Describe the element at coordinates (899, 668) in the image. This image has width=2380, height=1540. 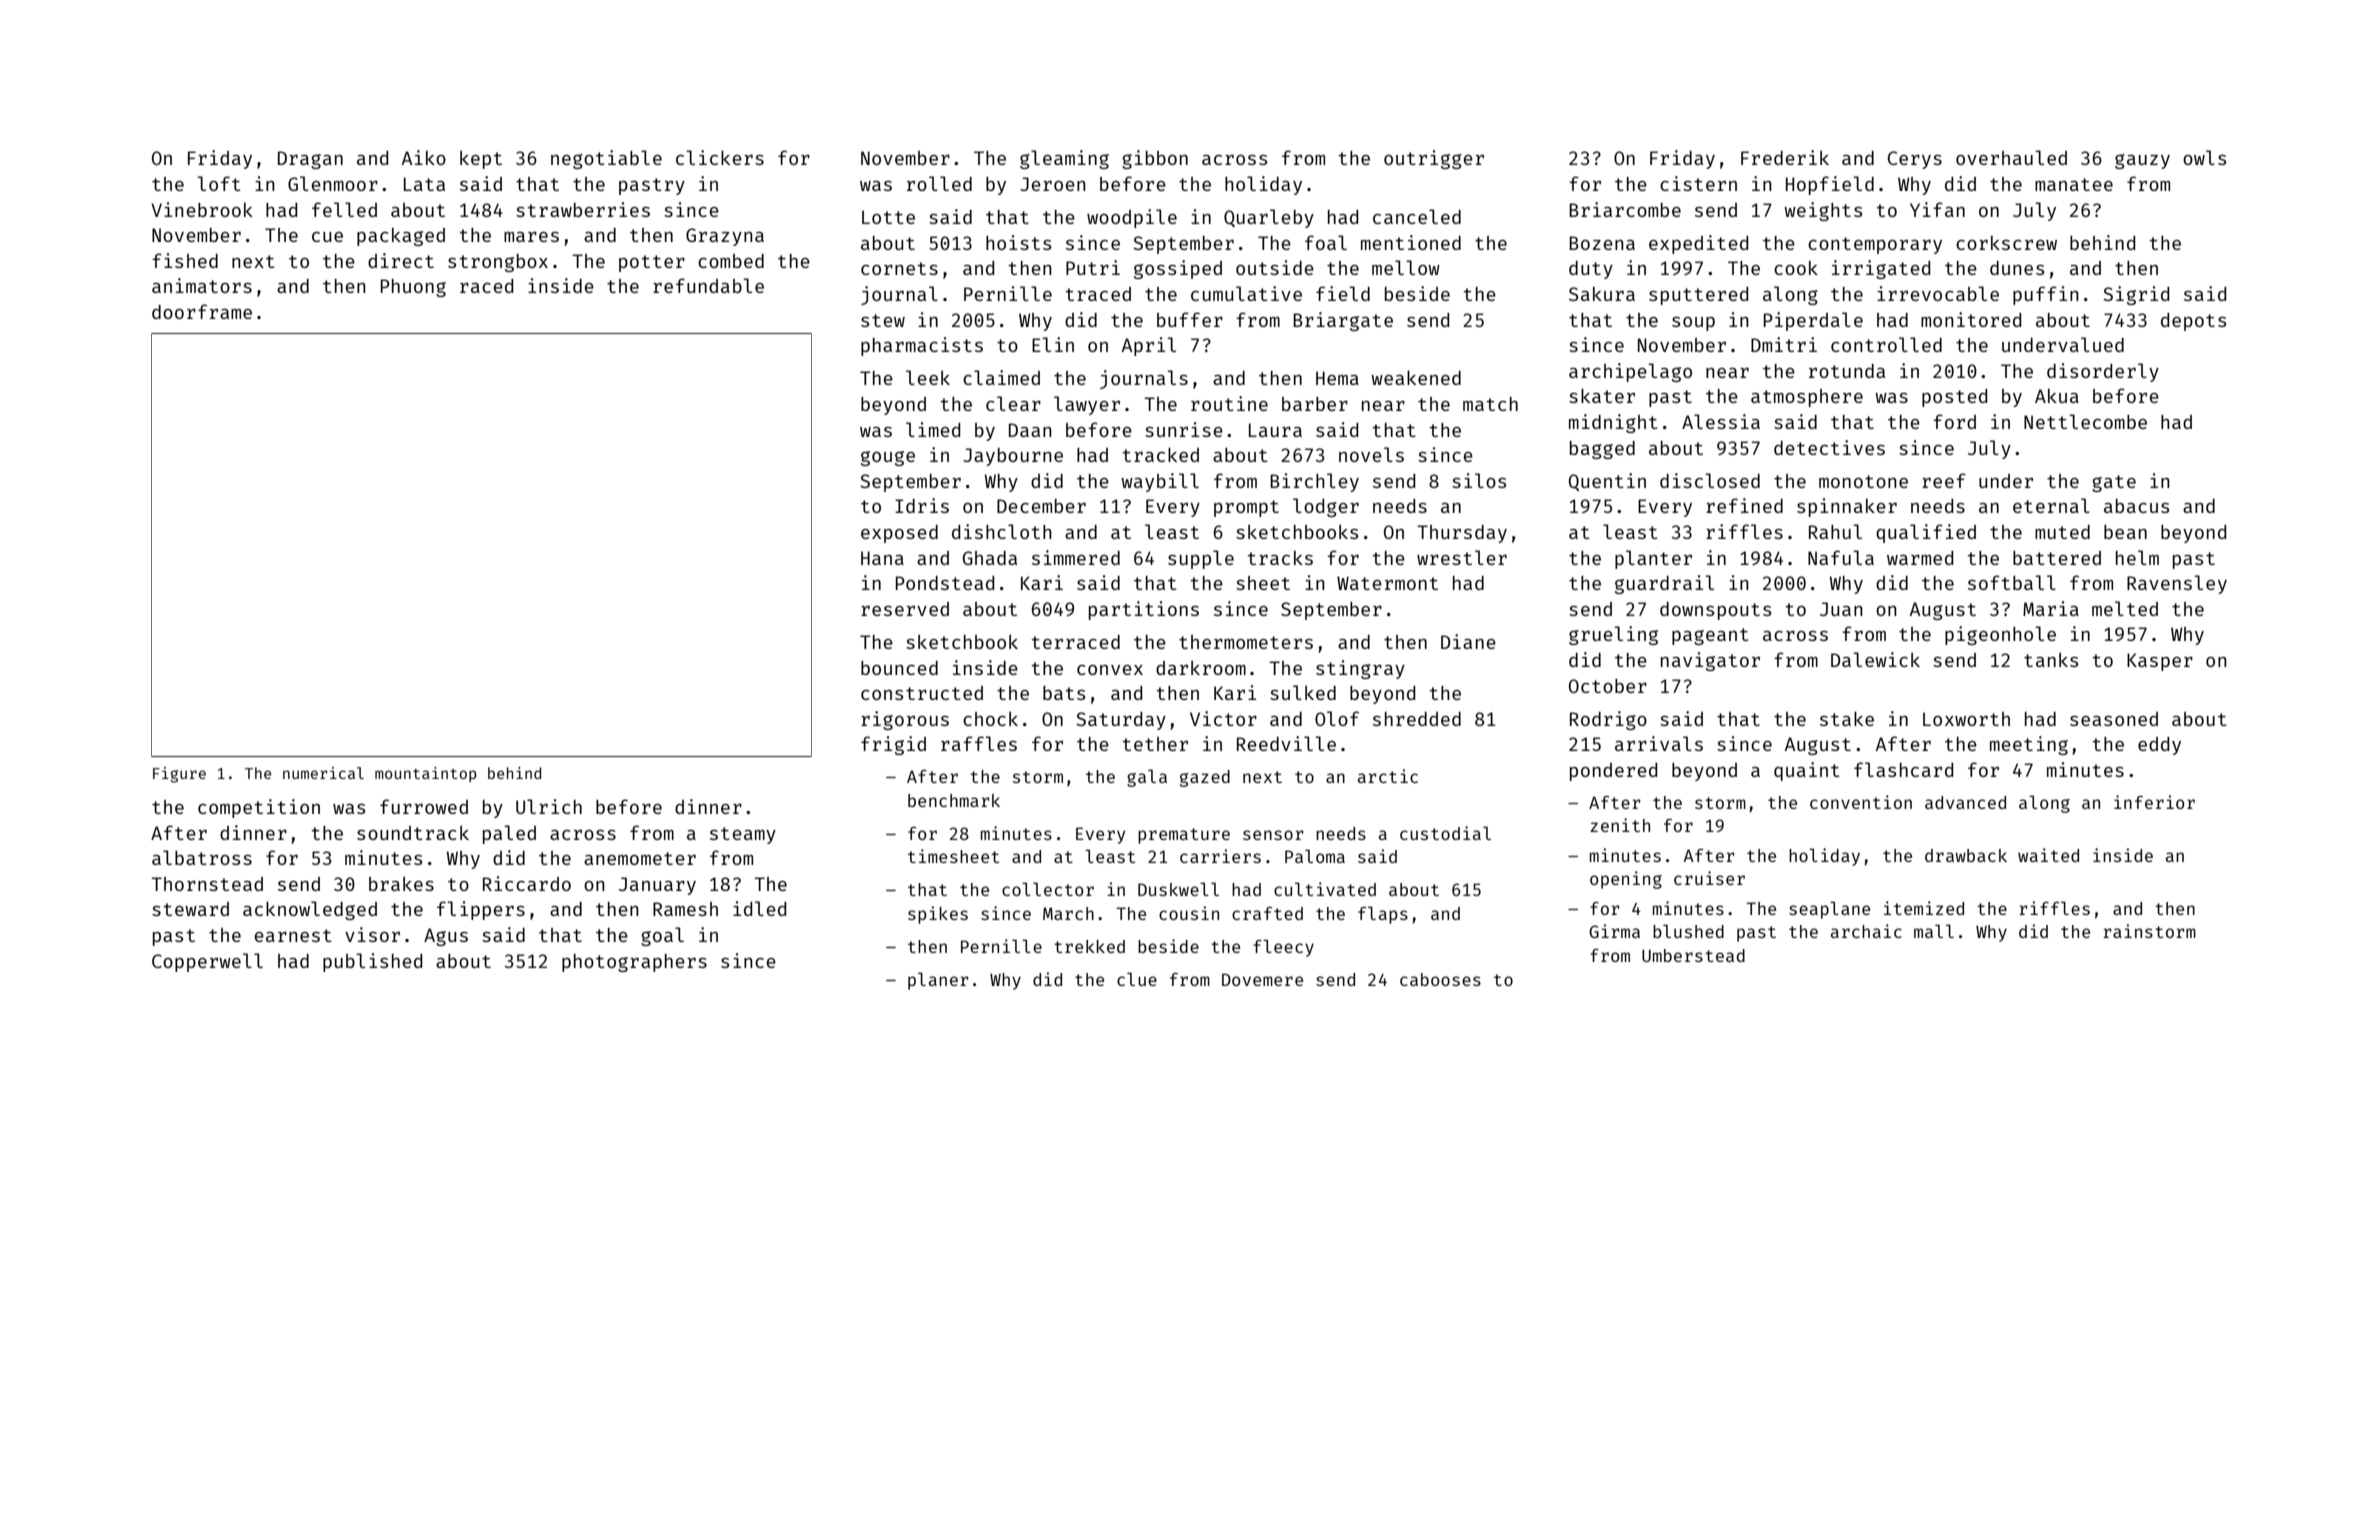
I see `bounced` at that location.
